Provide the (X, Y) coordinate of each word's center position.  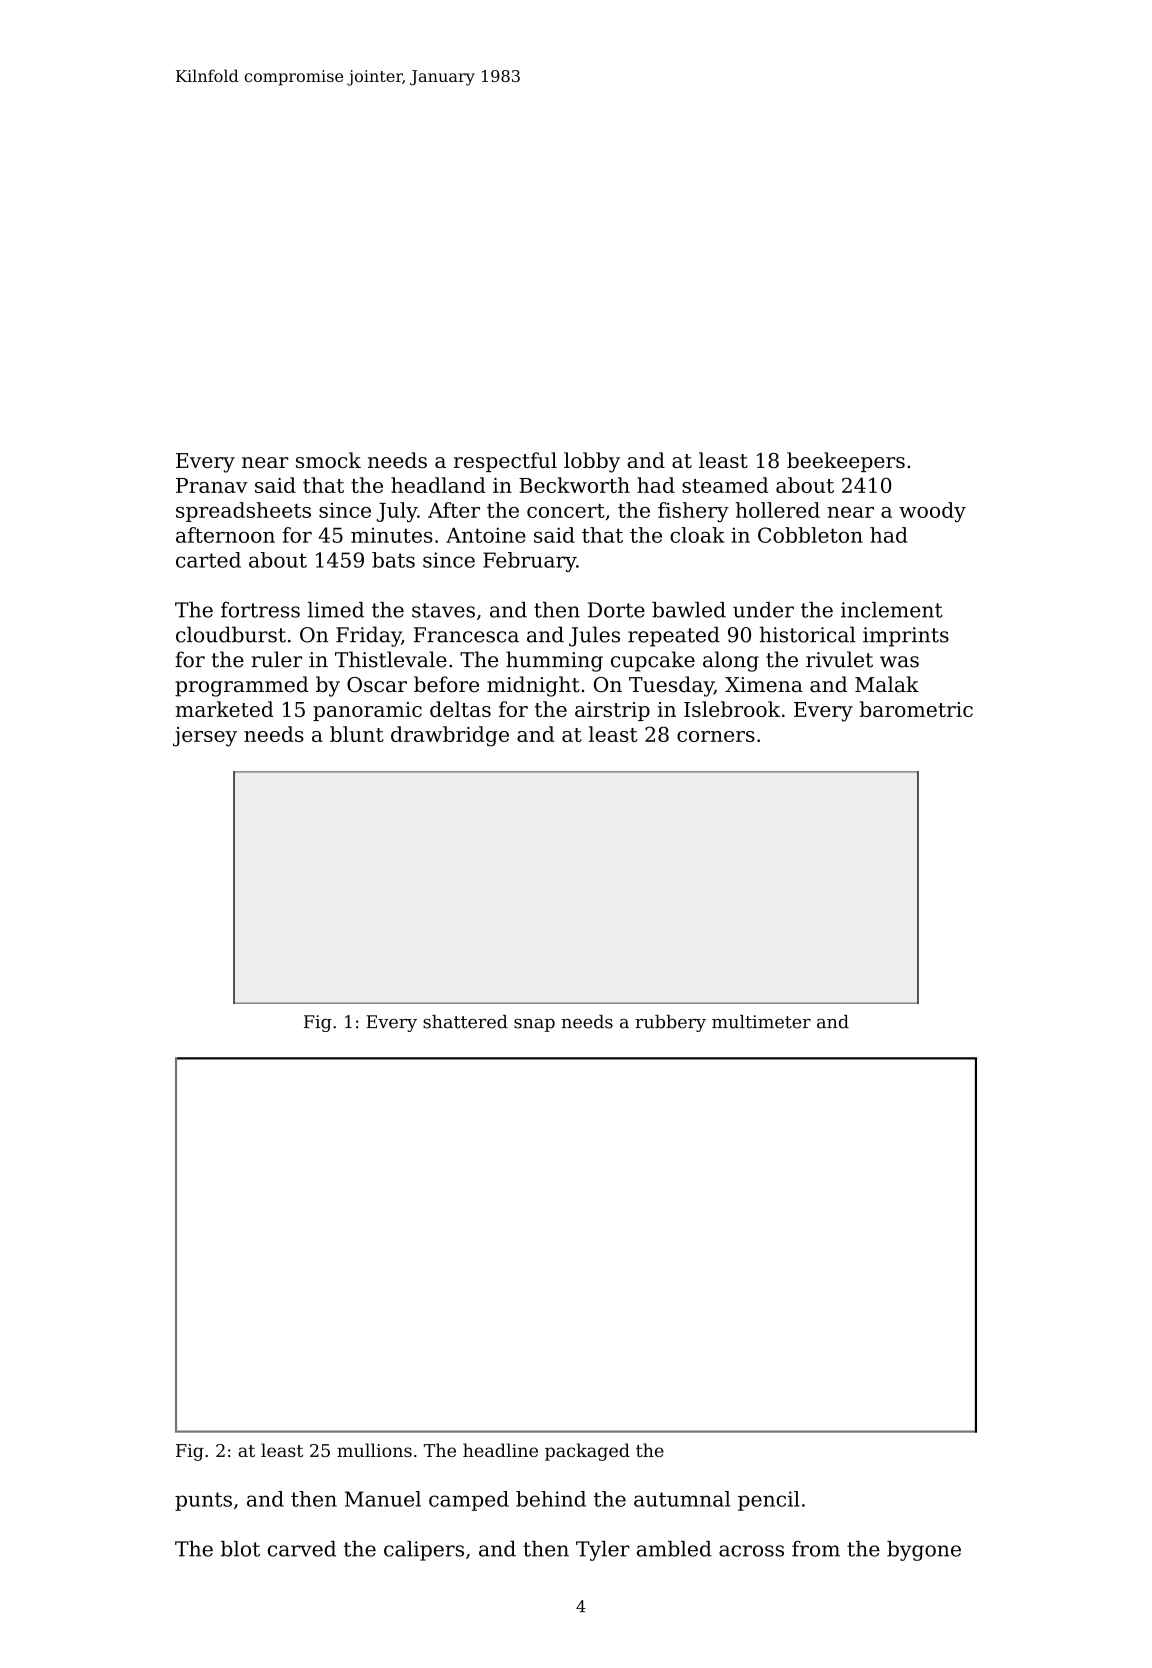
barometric (916, 709)
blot (240, 1549)
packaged (587, 1452)
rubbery (670, 1023)
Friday (368, 636)
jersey (205, 737)
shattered (465, 1022)
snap (534, 1025)
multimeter (761, 1022)
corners (716, 736)
